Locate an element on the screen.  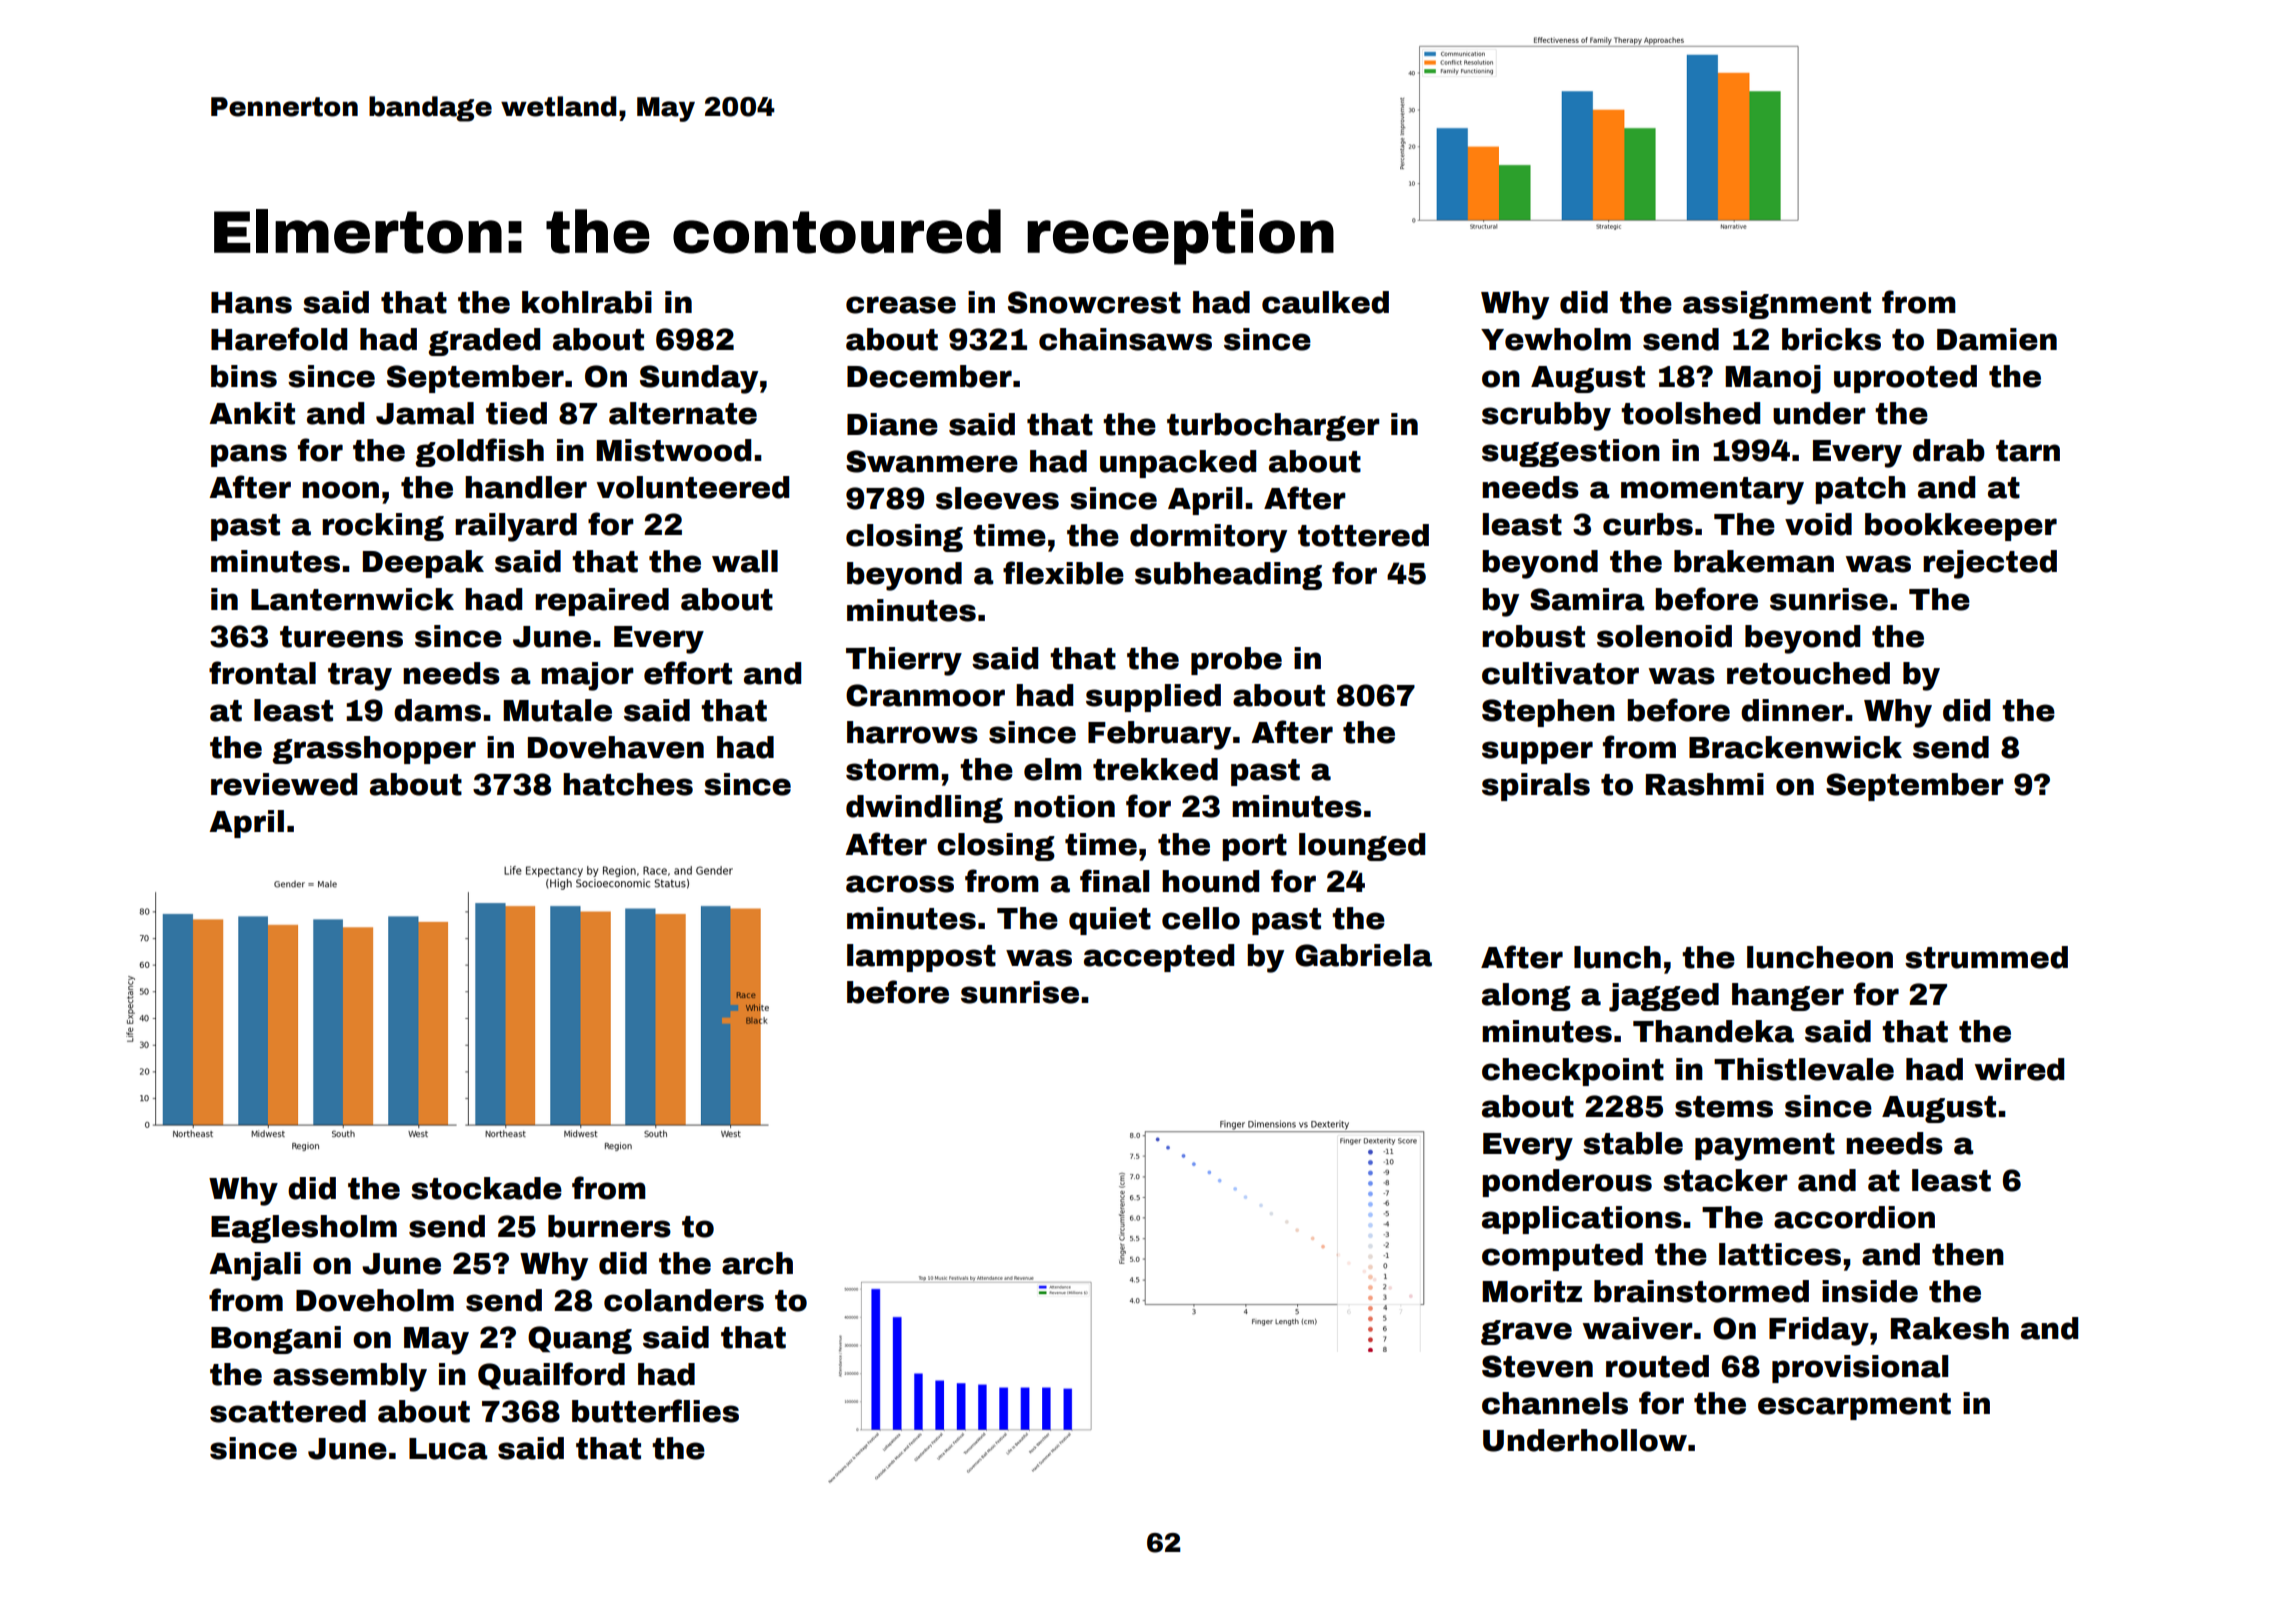
Snowcrest is located at coordinates (1094, 302).
